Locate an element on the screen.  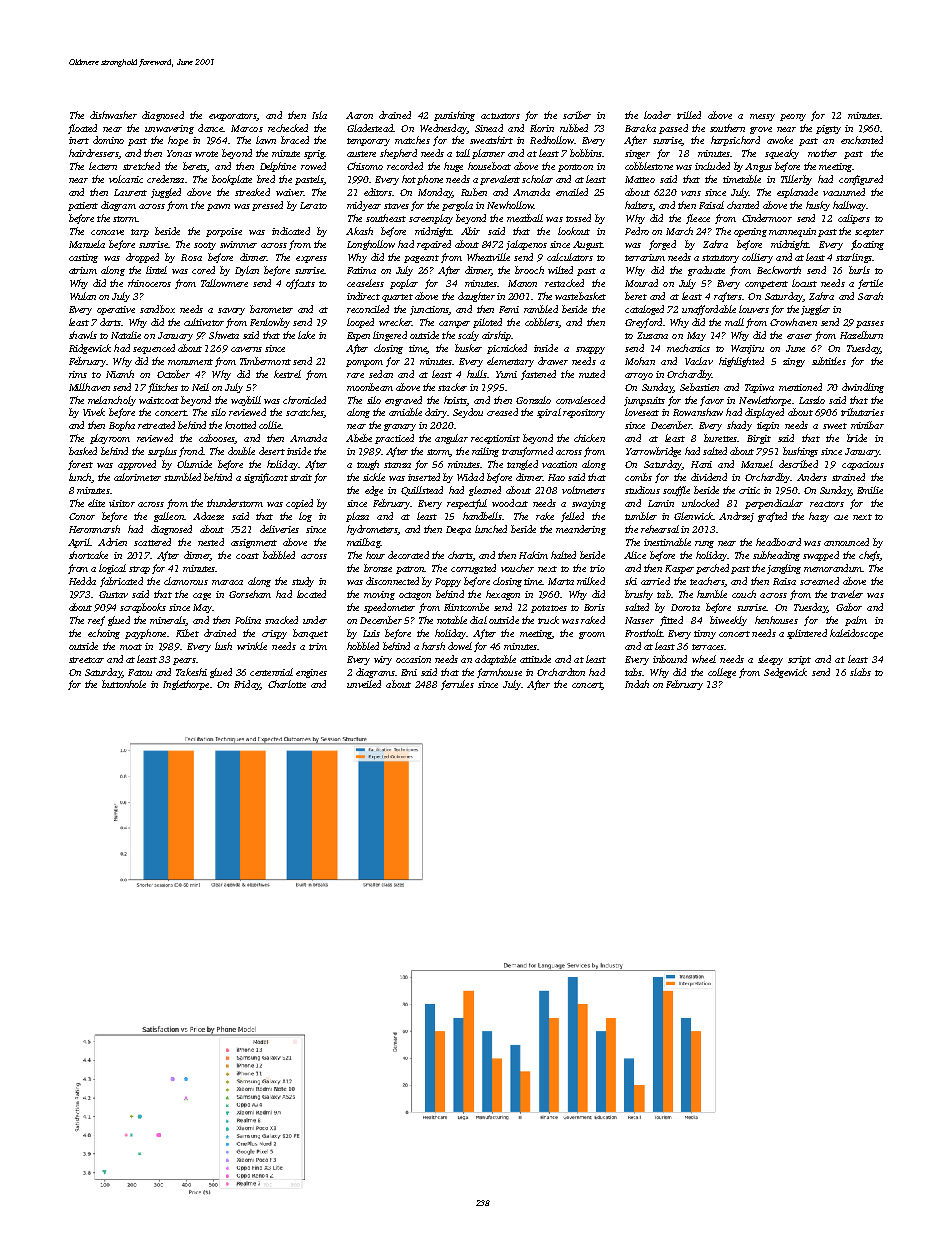
atrium is located at coordinates (83, 270).
